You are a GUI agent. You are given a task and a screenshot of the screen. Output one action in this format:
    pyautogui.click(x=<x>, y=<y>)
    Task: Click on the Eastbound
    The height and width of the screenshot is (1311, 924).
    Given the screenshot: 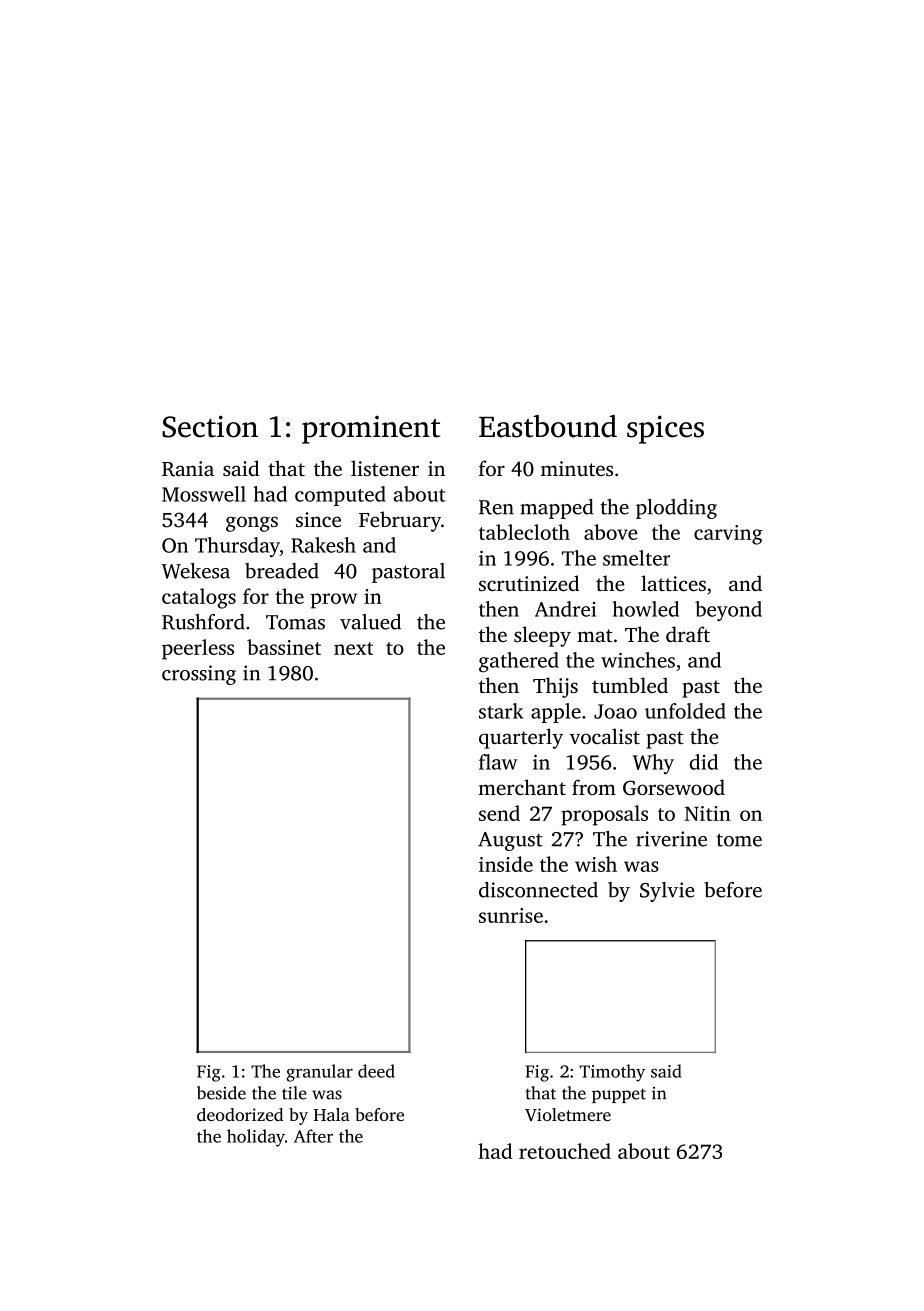 What is the action you would take?
    pyautogui.click(x=548, y=426)
